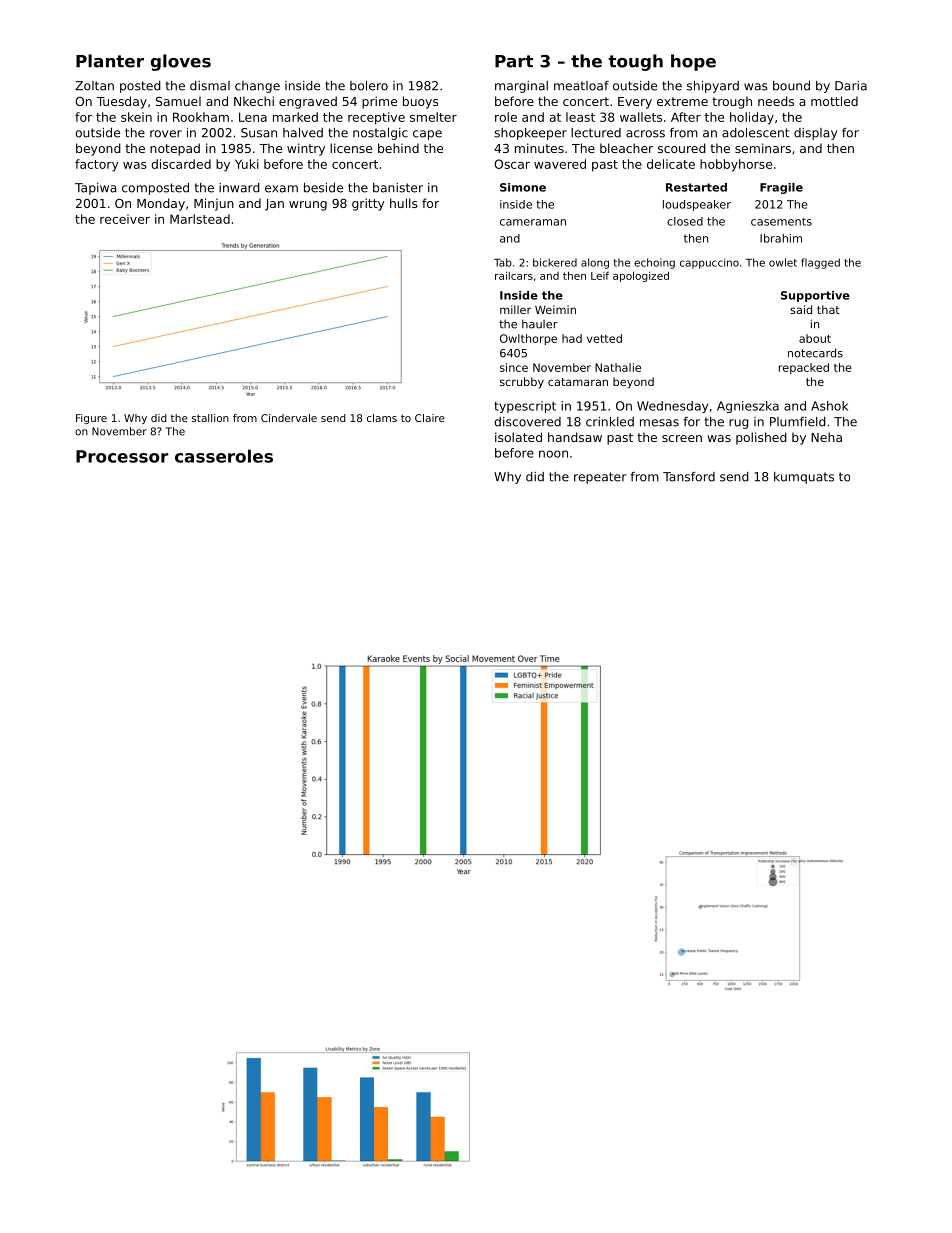 The width and height of the page is (952, 1233). Describe the element at coordinates (368, 204) in the page. I see `gritty` at that location.
